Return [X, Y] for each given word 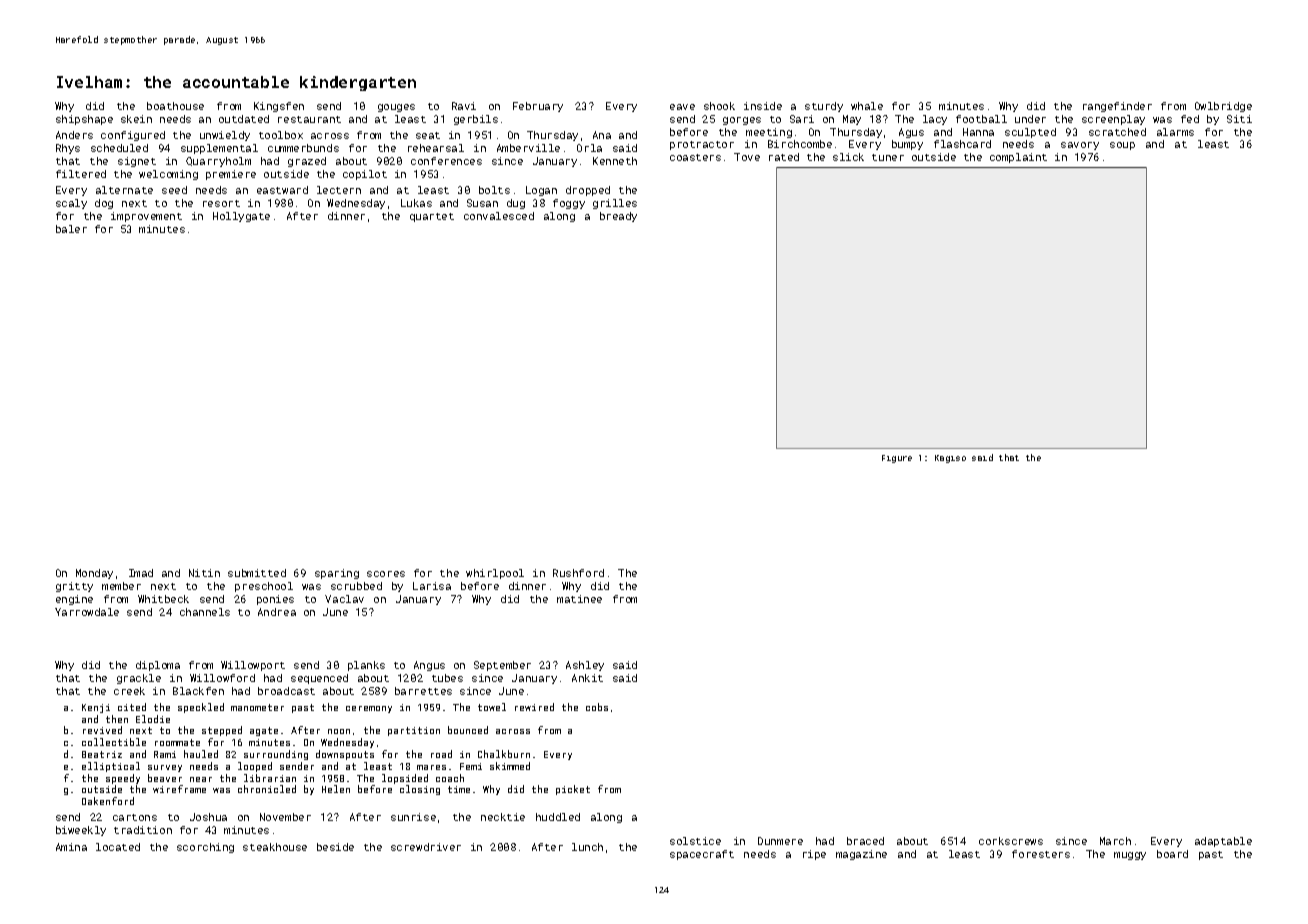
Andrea [277, 612]
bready [618, 217]
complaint [1018, 158]
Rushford [578, 573]
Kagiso [950, 459]
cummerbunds [303, 148]
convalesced [499, 216]
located [118, 847]
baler [71, 229]
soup [1122, 146]
